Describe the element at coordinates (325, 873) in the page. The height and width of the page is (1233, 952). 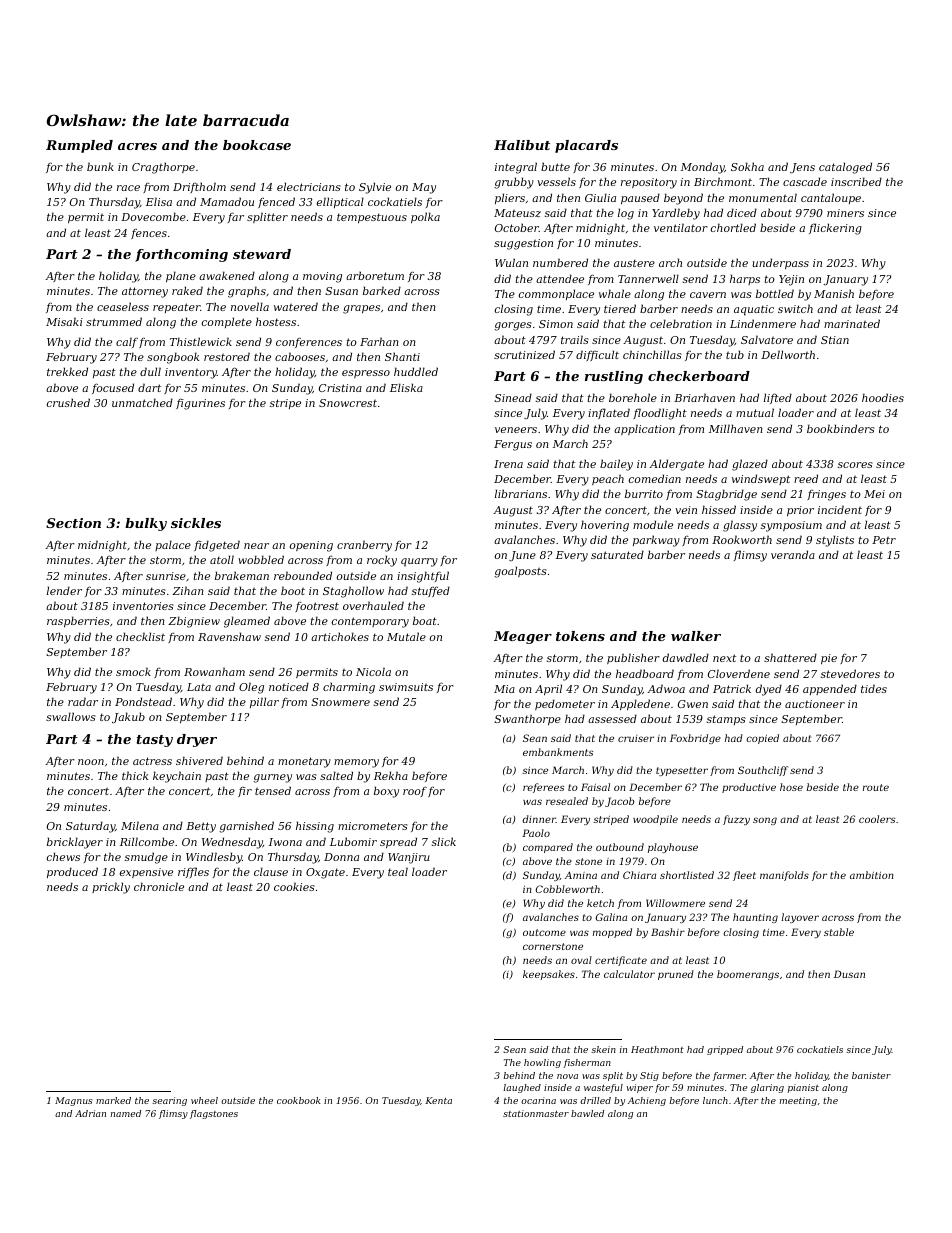
I see `Oxgate` at that location.
